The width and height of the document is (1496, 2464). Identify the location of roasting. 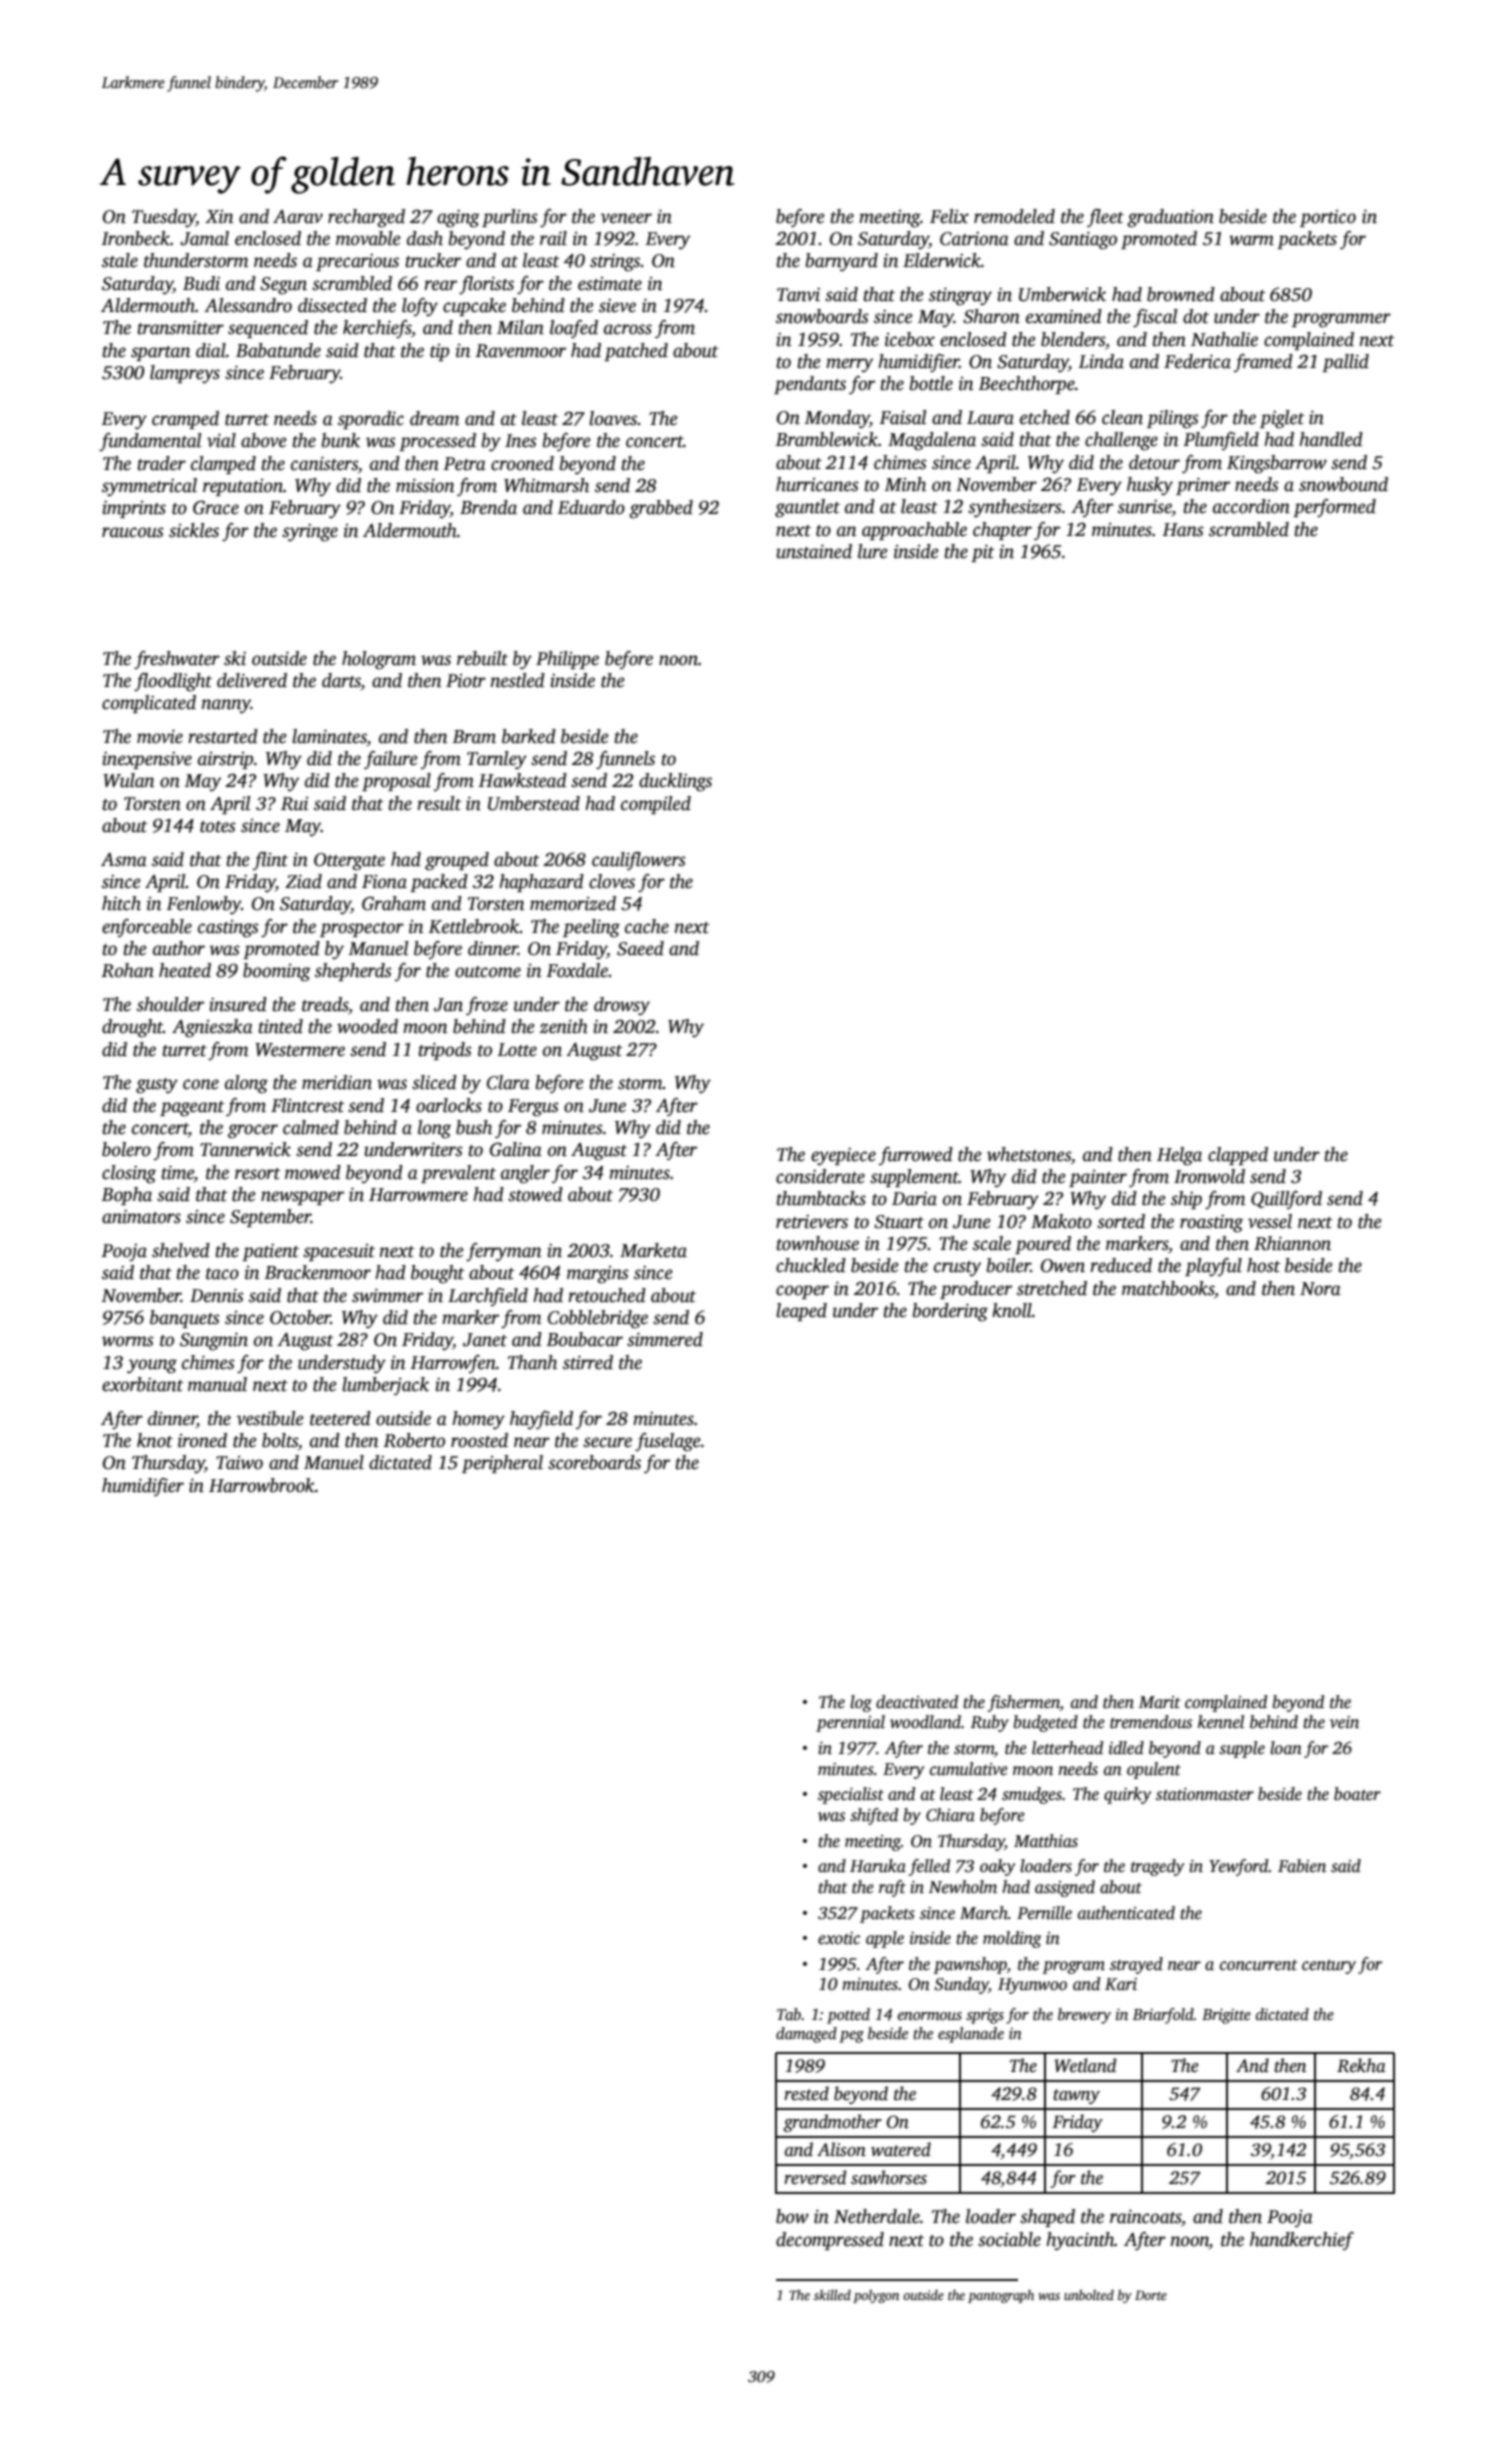
(1211, 1224).
